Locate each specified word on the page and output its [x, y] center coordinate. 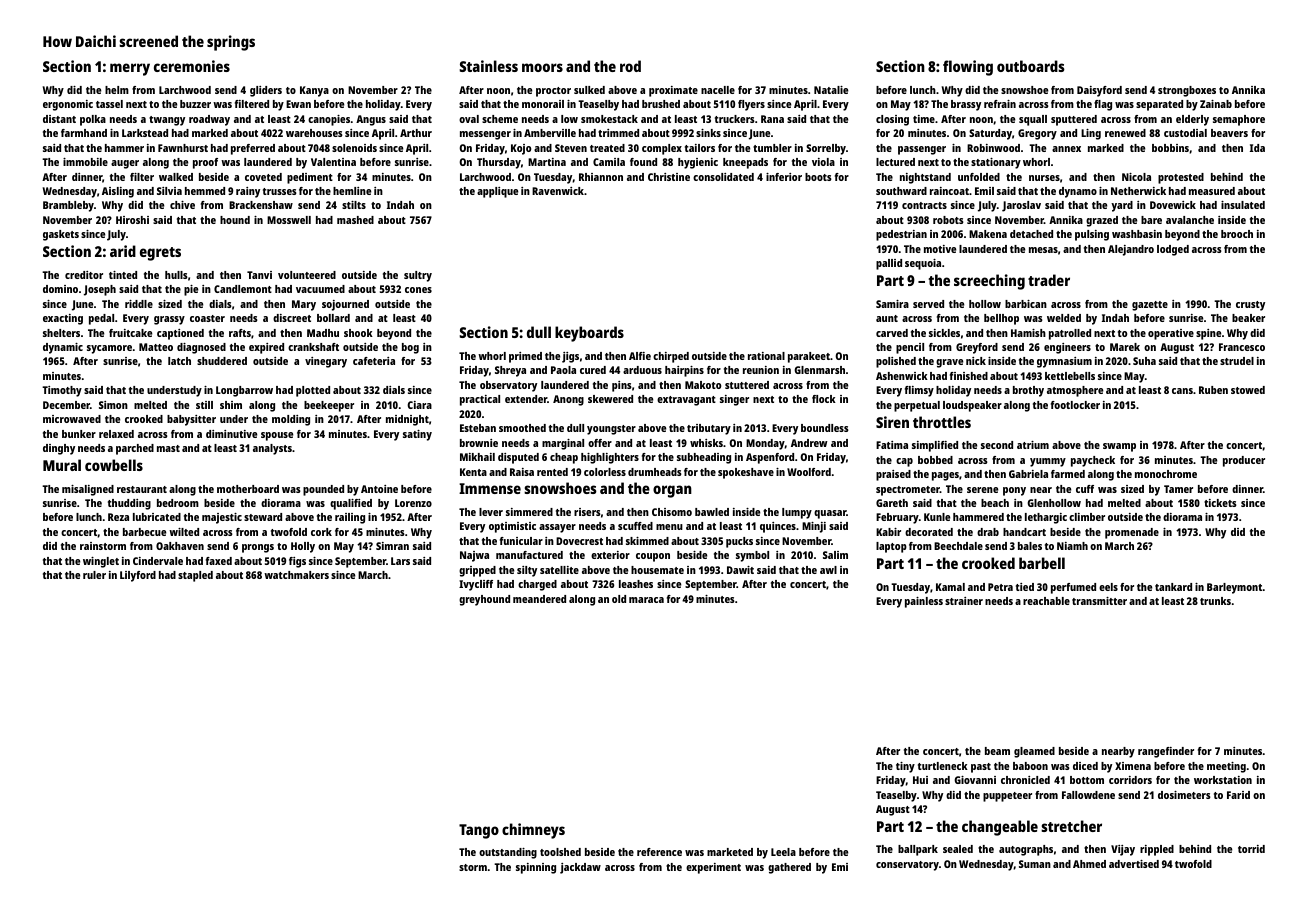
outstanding [508, 853]
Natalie [831, 90]
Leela [783, 852]
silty [527, 571]
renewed [1125, 133]
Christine [669, 177]
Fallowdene [1088, 795]
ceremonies [192, 66]
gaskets [61, 235]
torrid [1251, 849]
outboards [1031, 66]
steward [263, 517]
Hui [920, 780]
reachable [1046, 601]
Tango [479, 831]
